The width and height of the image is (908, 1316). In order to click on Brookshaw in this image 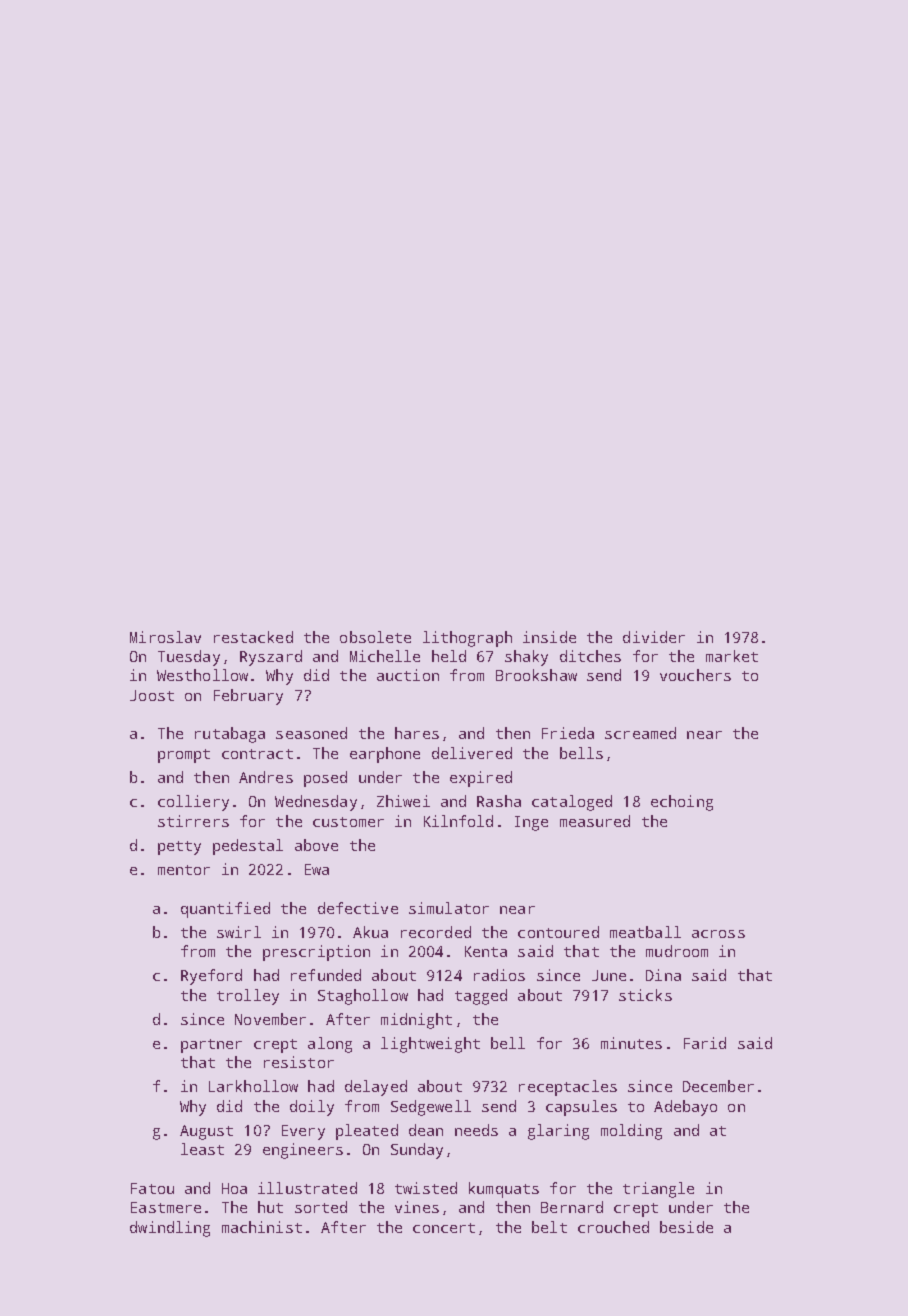, I will do `click(536, 675)`.
